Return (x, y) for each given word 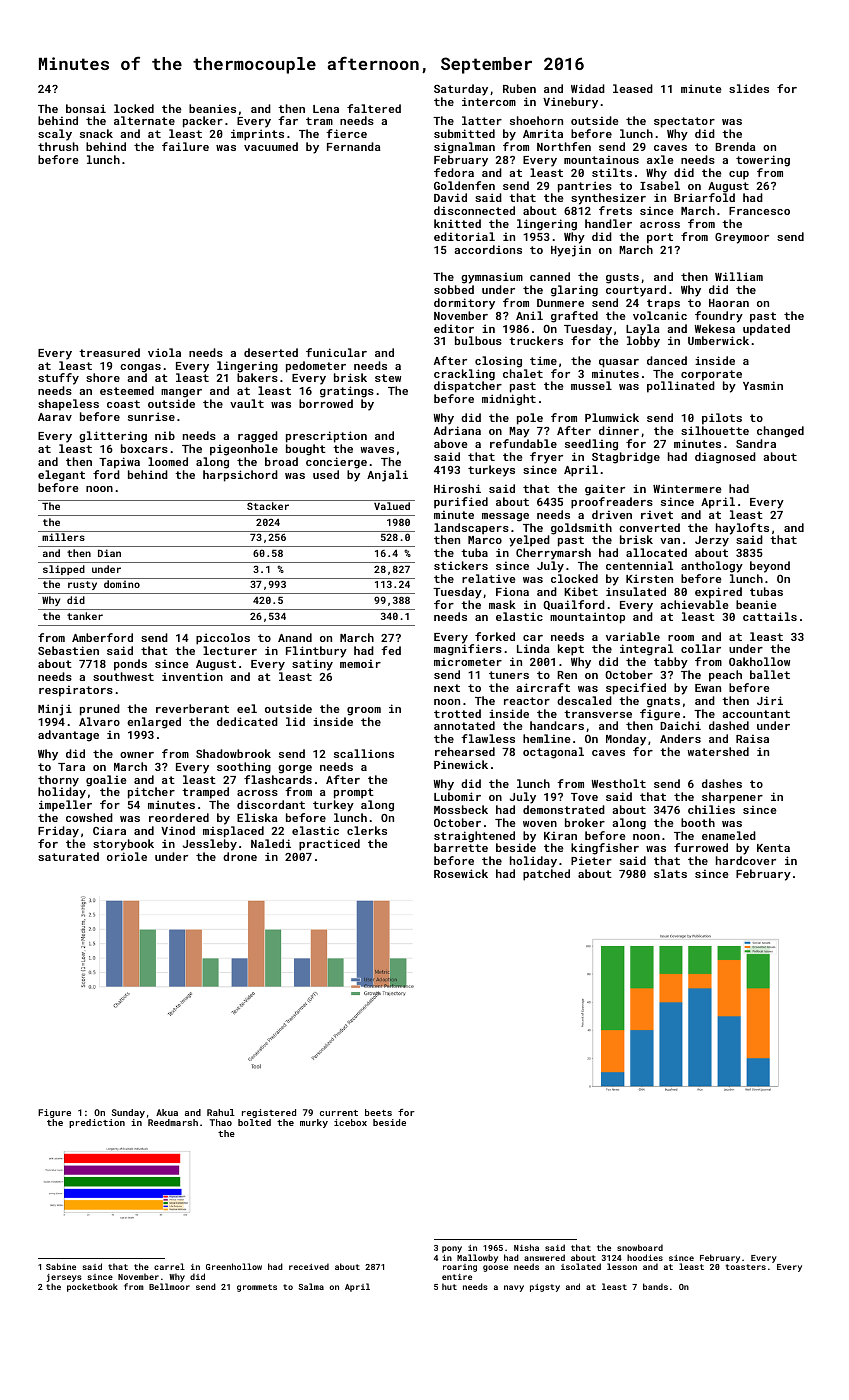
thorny (58, 781)
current (339, 1113)
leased (633, 88)
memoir (360, 663)
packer (203, 122)
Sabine (61, 1266)
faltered (374, 108)
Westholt (618, 783)
